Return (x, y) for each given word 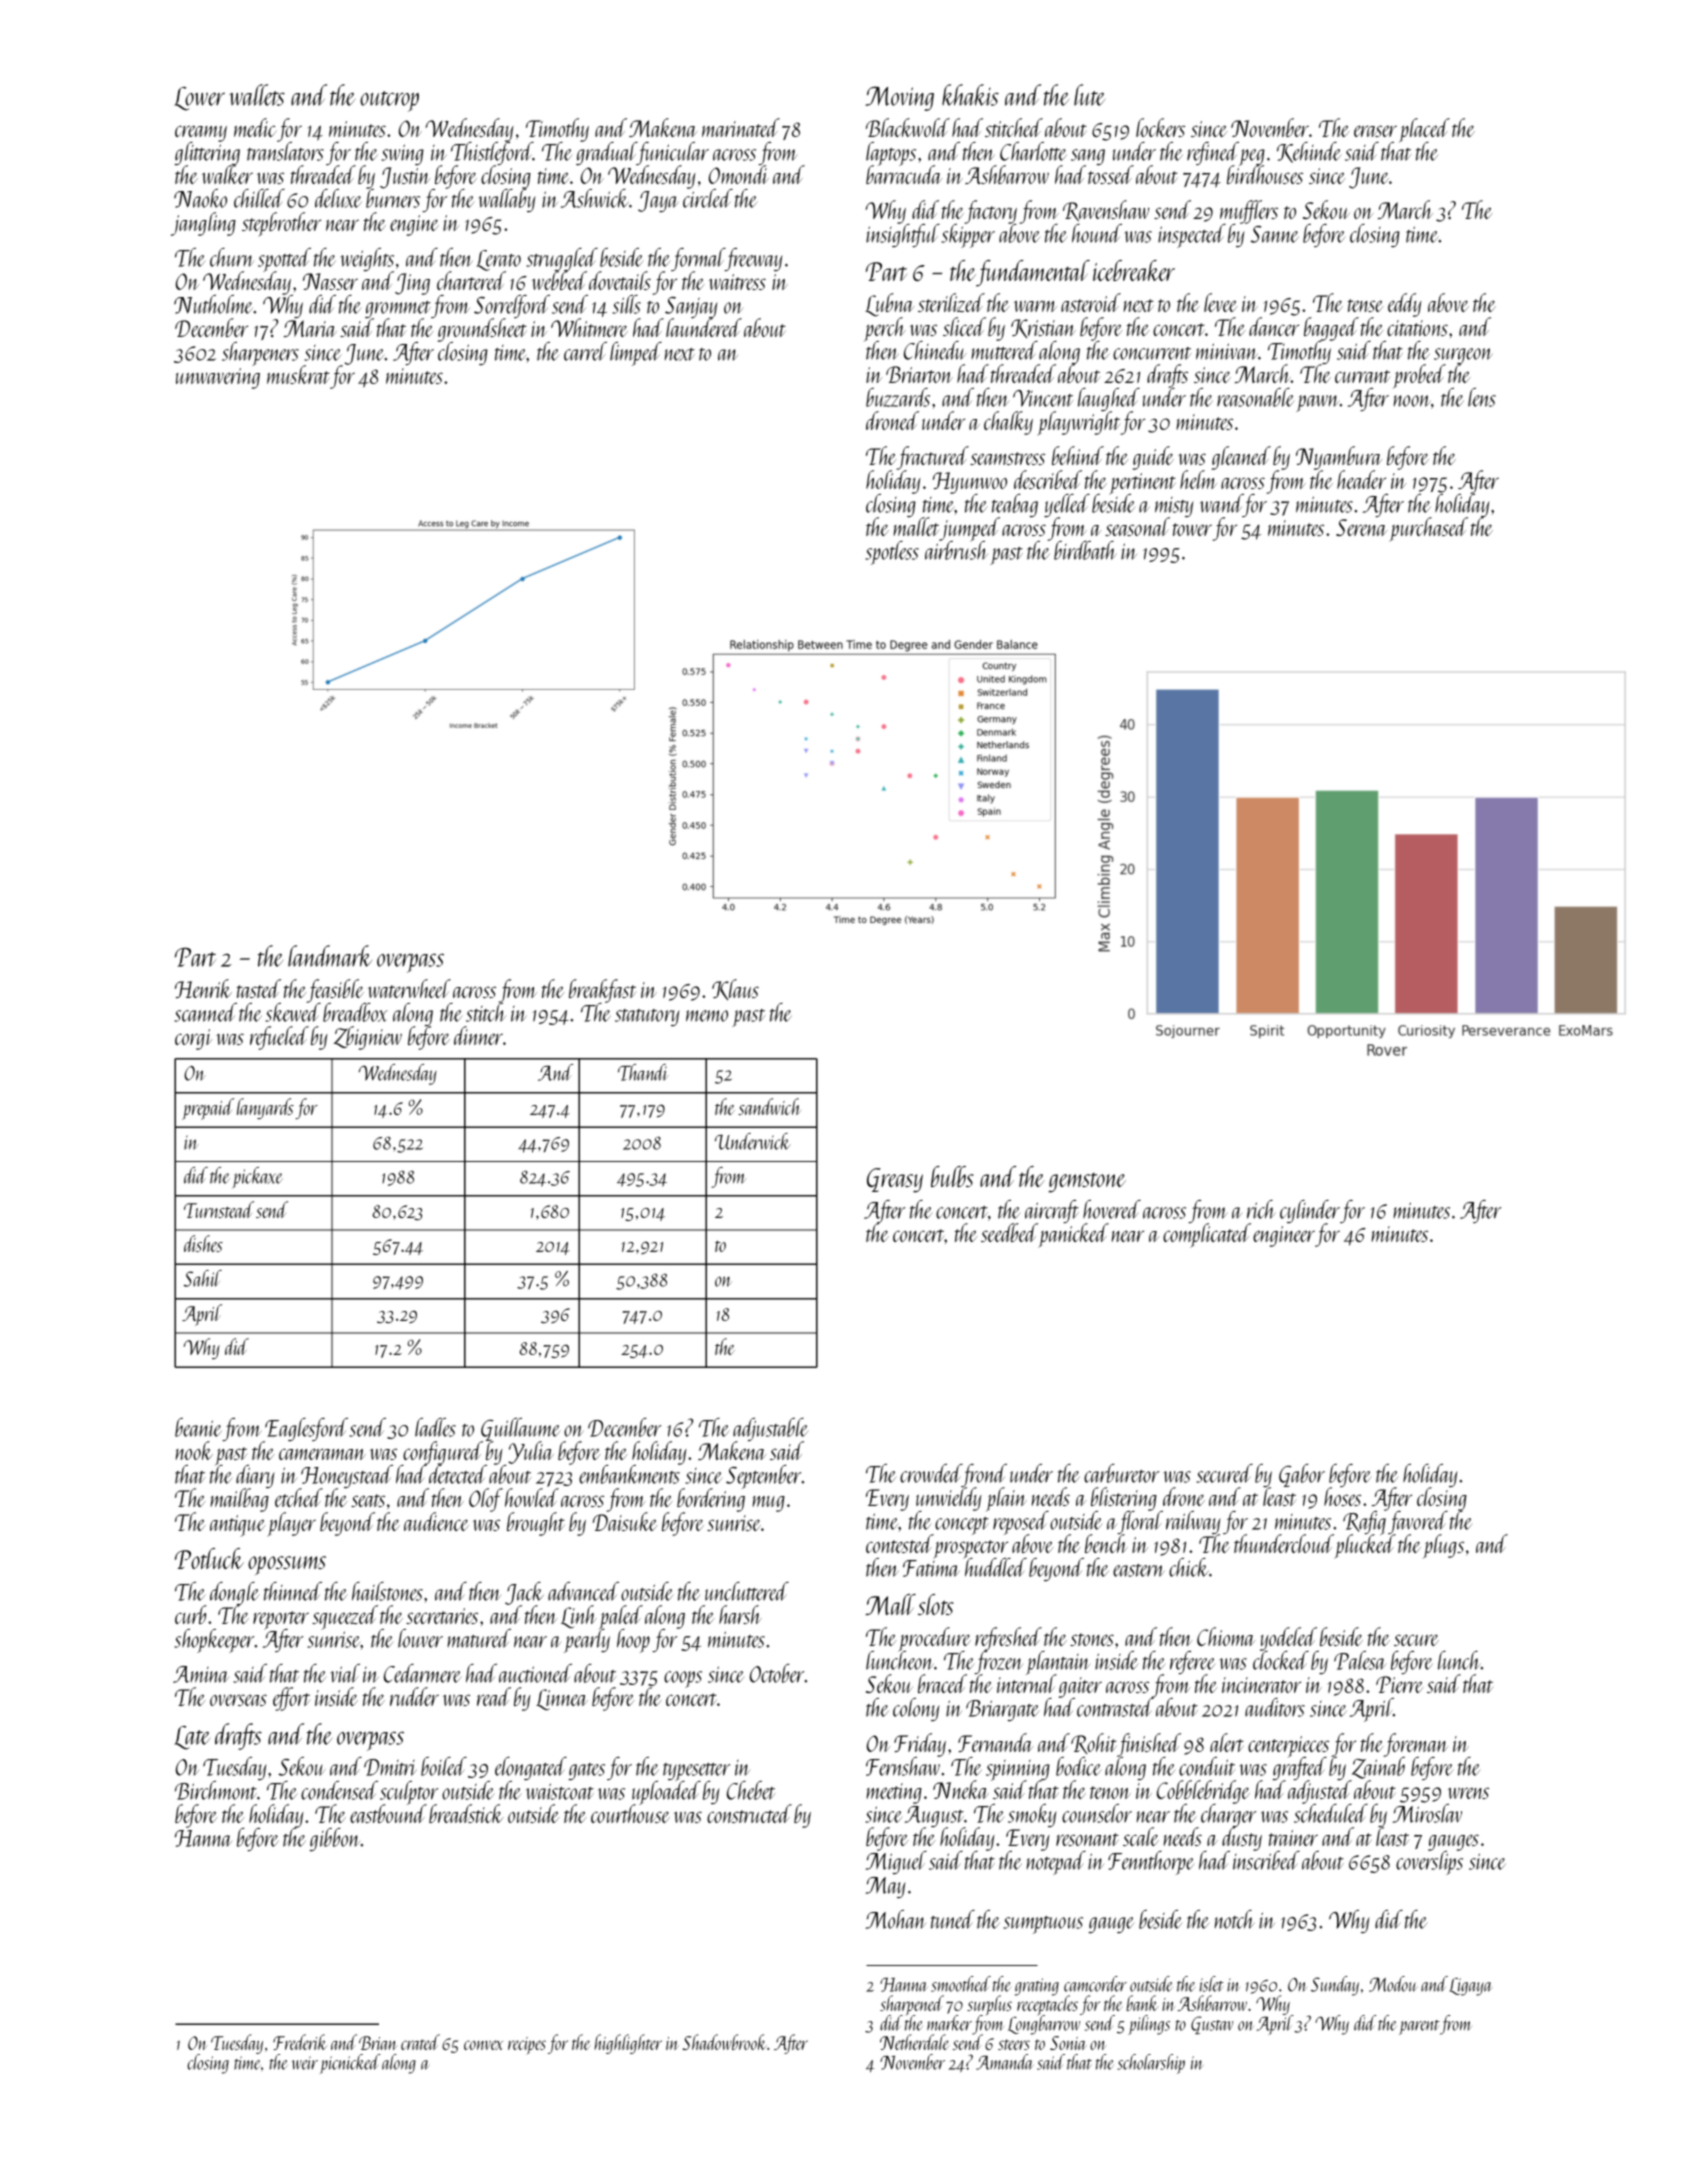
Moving (899, 98)
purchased (1428, 529)
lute (1089, 95)
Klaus (735, 989)
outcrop (389, 101)
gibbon (335, 1839)
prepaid (208, 1109)
